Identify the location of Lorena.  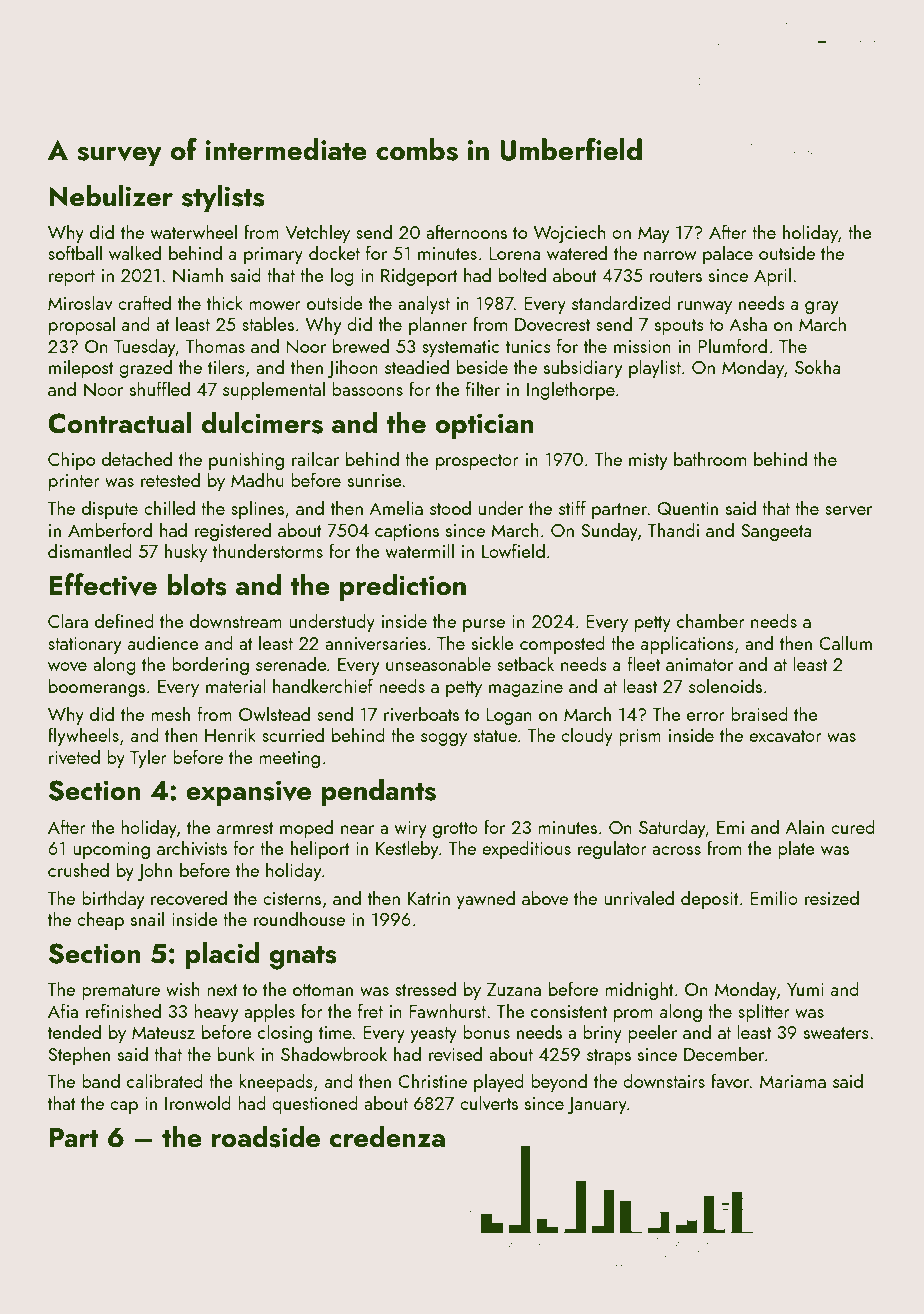
(514, 253).
